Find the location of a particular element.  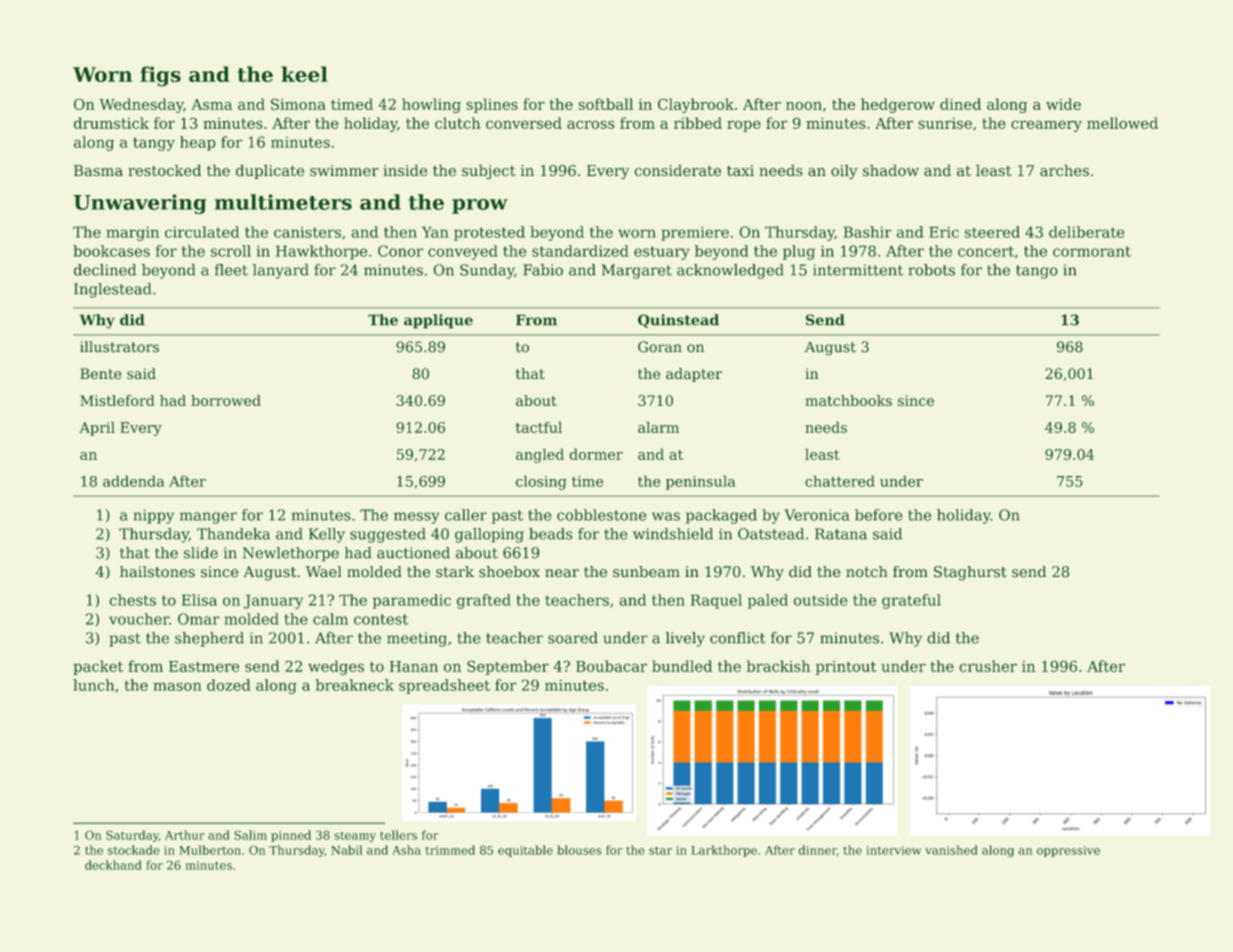

interview is located at coordinates (893, 850).
